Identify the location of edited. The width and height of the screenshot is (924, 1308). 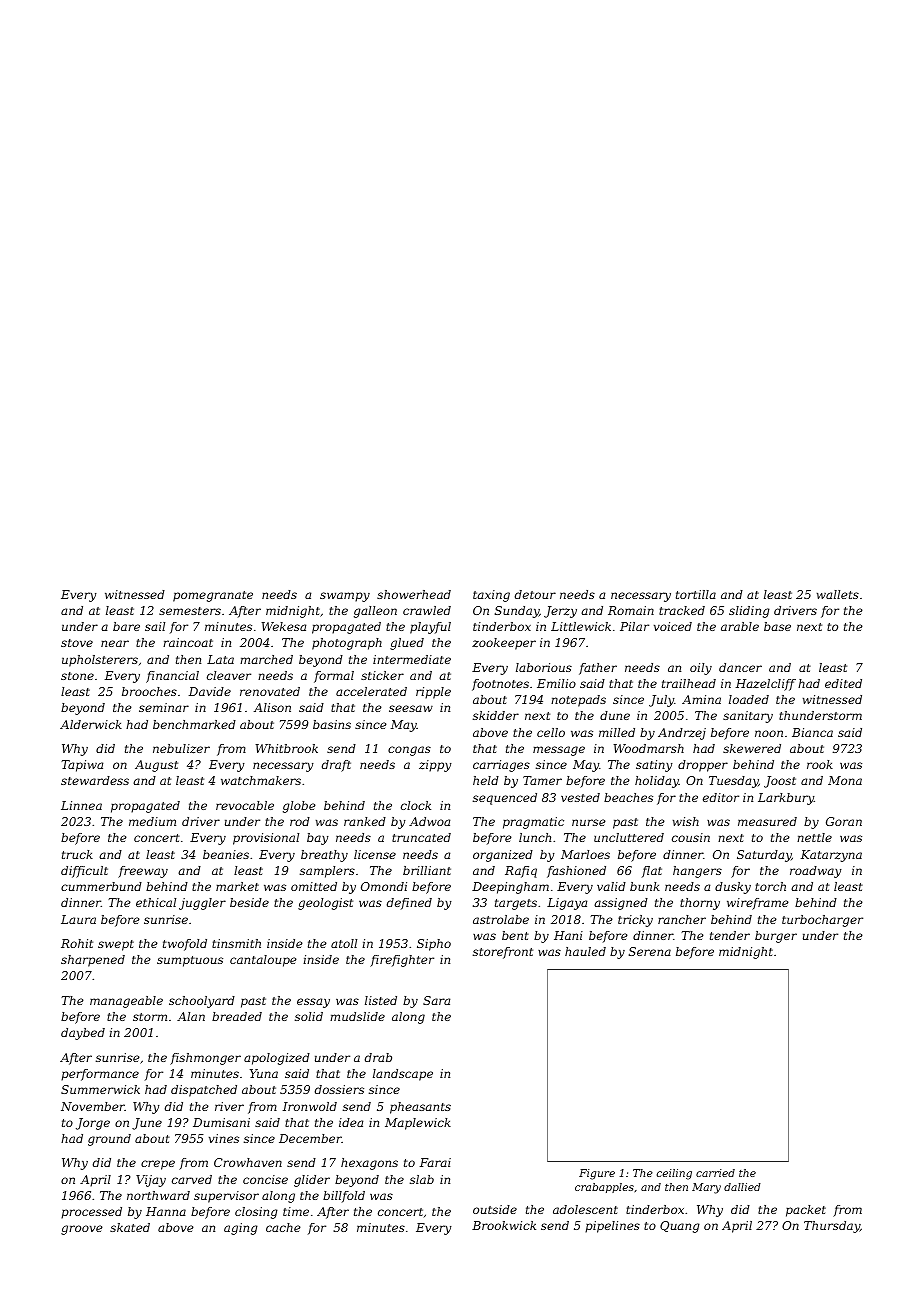
(843, 683).
